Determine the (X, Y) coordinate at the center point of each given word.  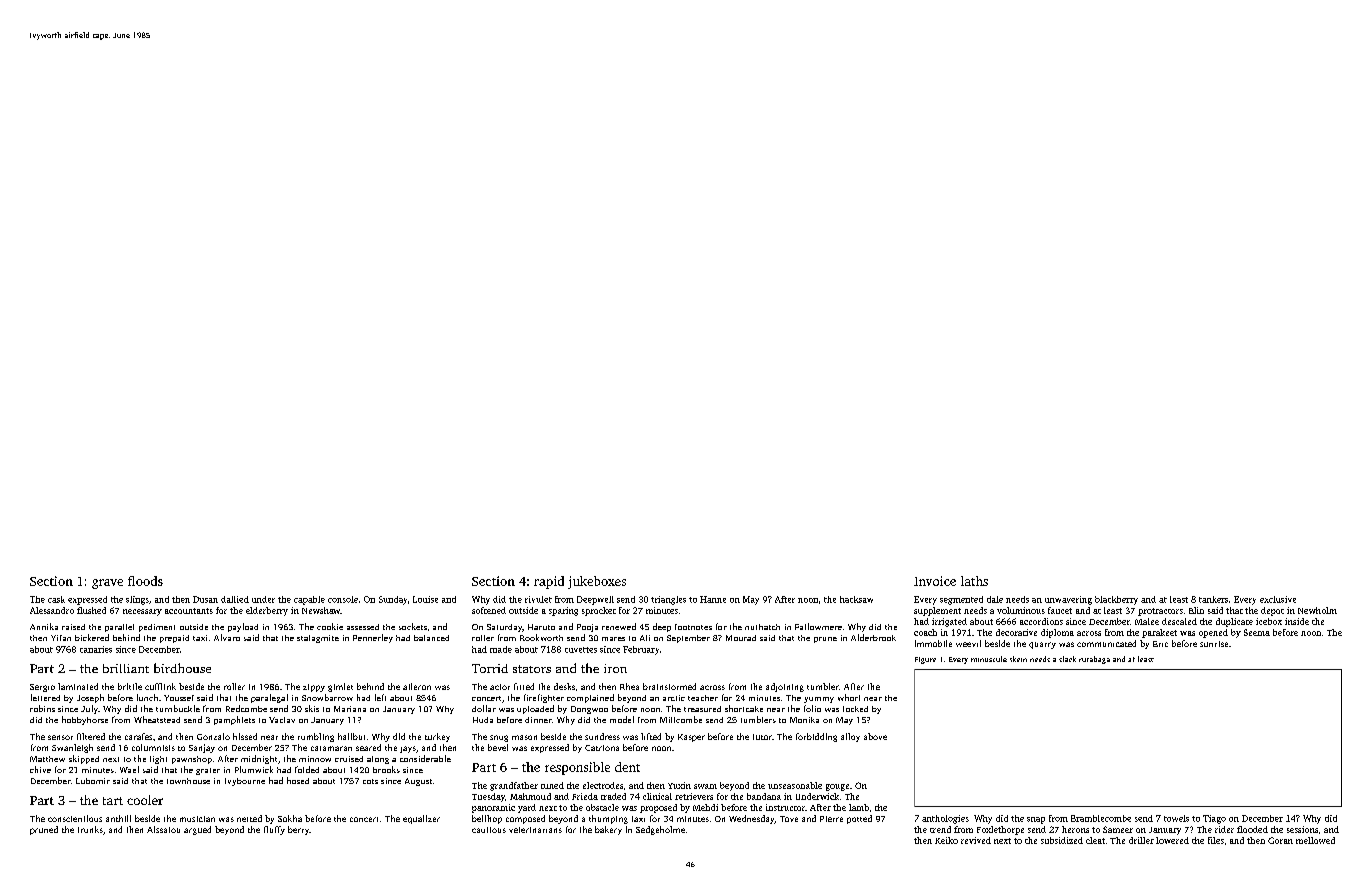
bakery (608, 830)
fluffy (274, 830)
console (343, 599)
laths (974, 581)
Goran (1280, 840)
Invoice (935, 581)
